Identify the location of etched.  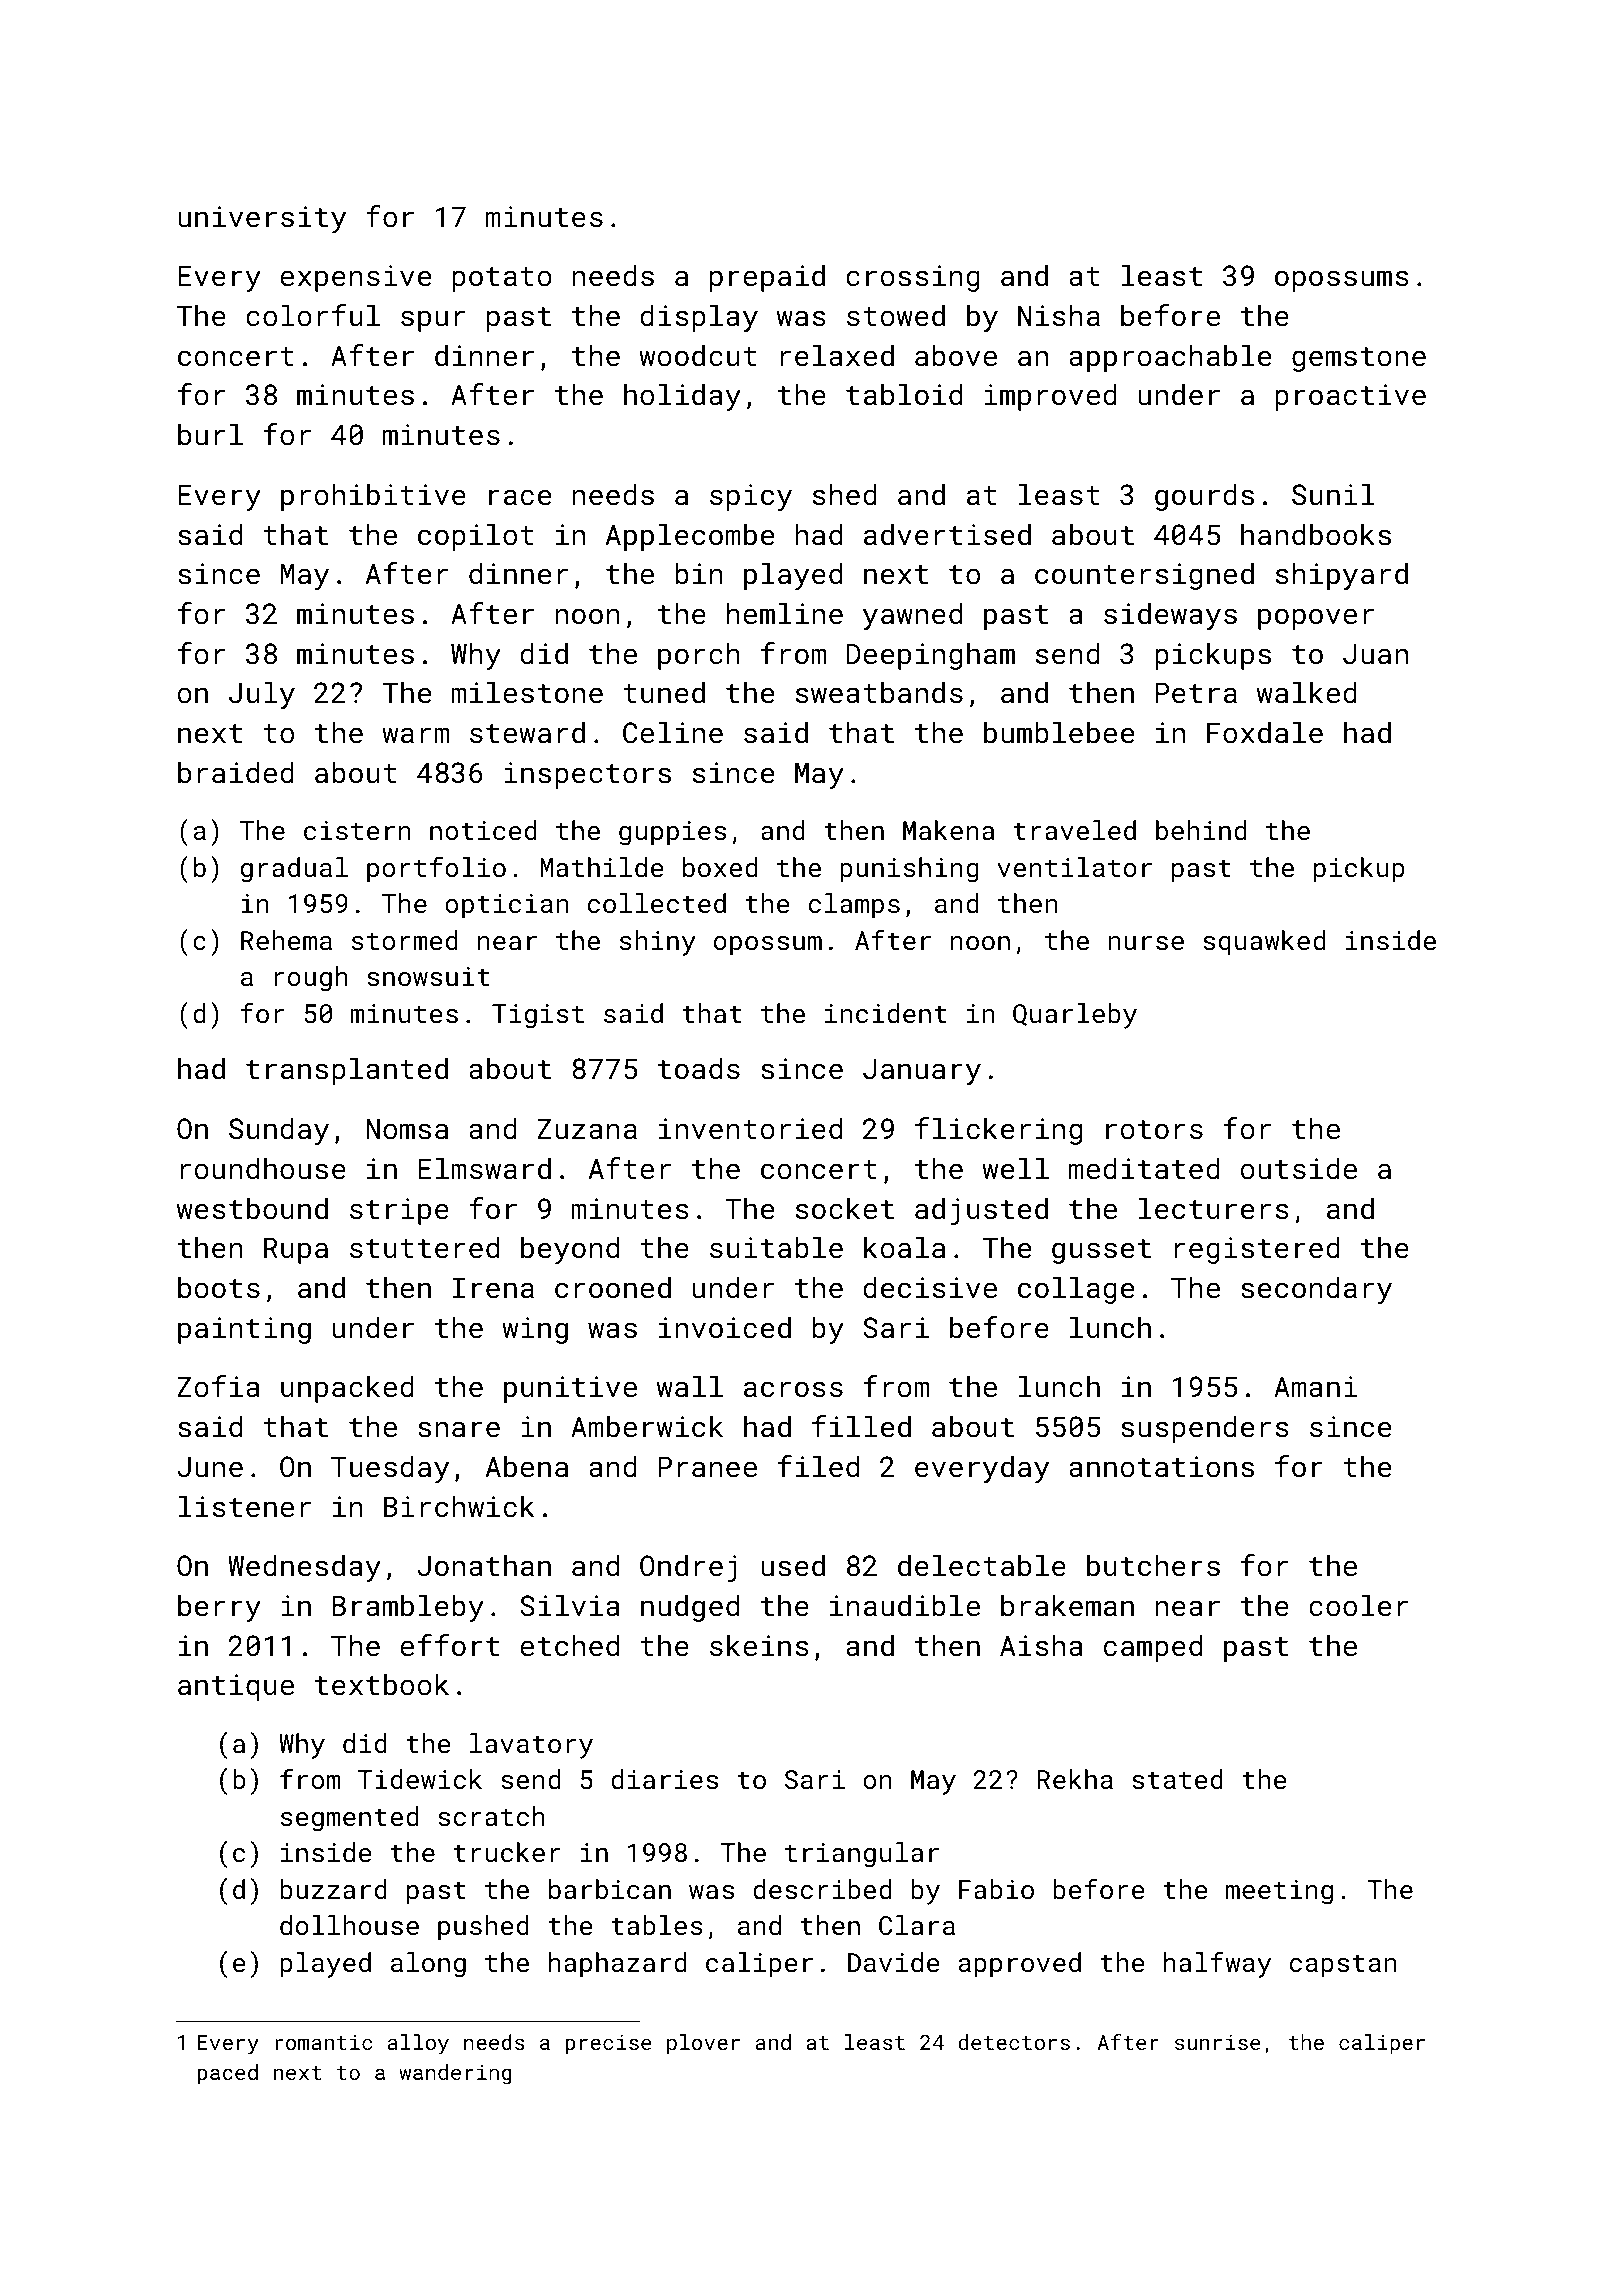
(569, 1645).
